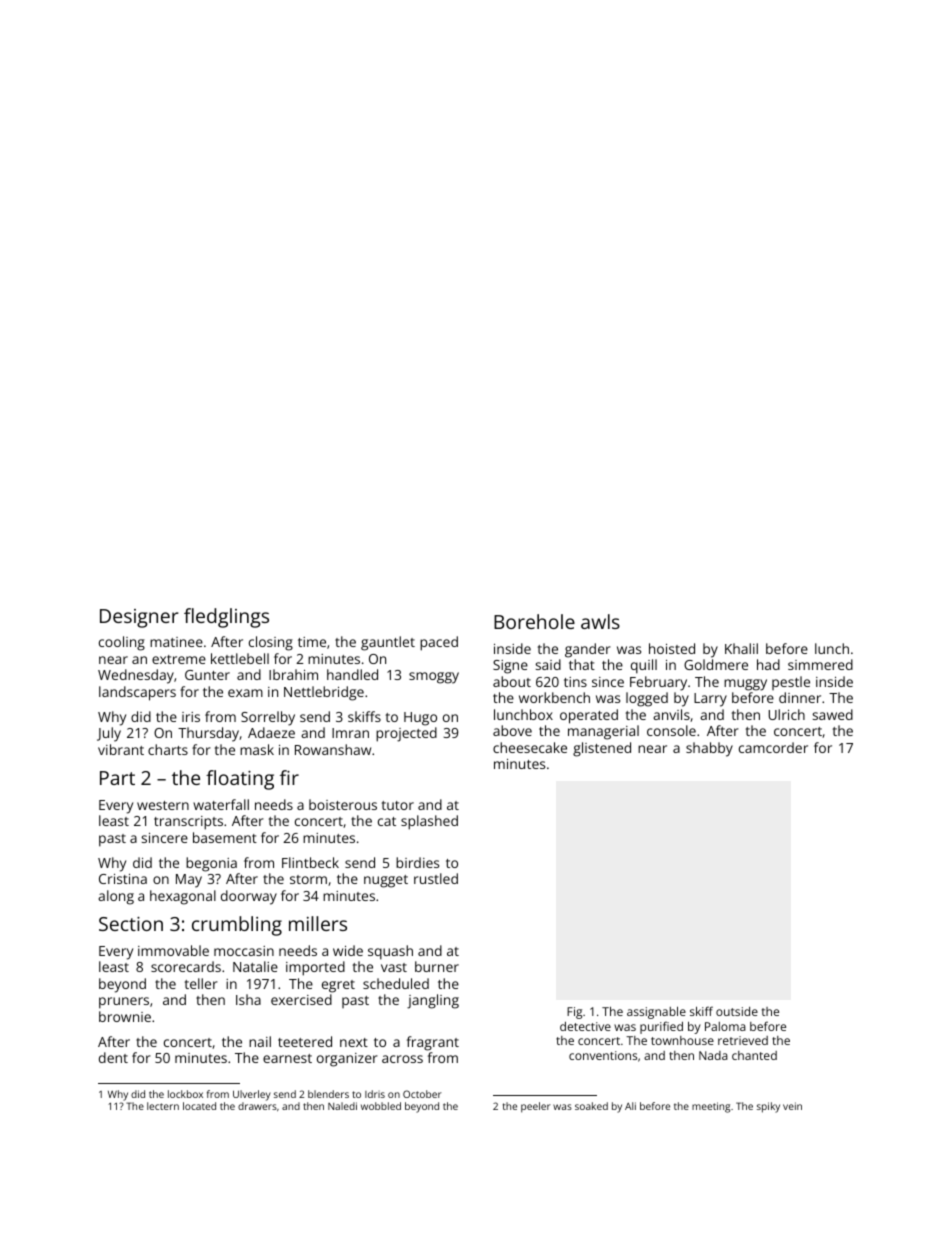  Describe the element at coordinates (199, 1106) in the page. I see `located` at that location.
